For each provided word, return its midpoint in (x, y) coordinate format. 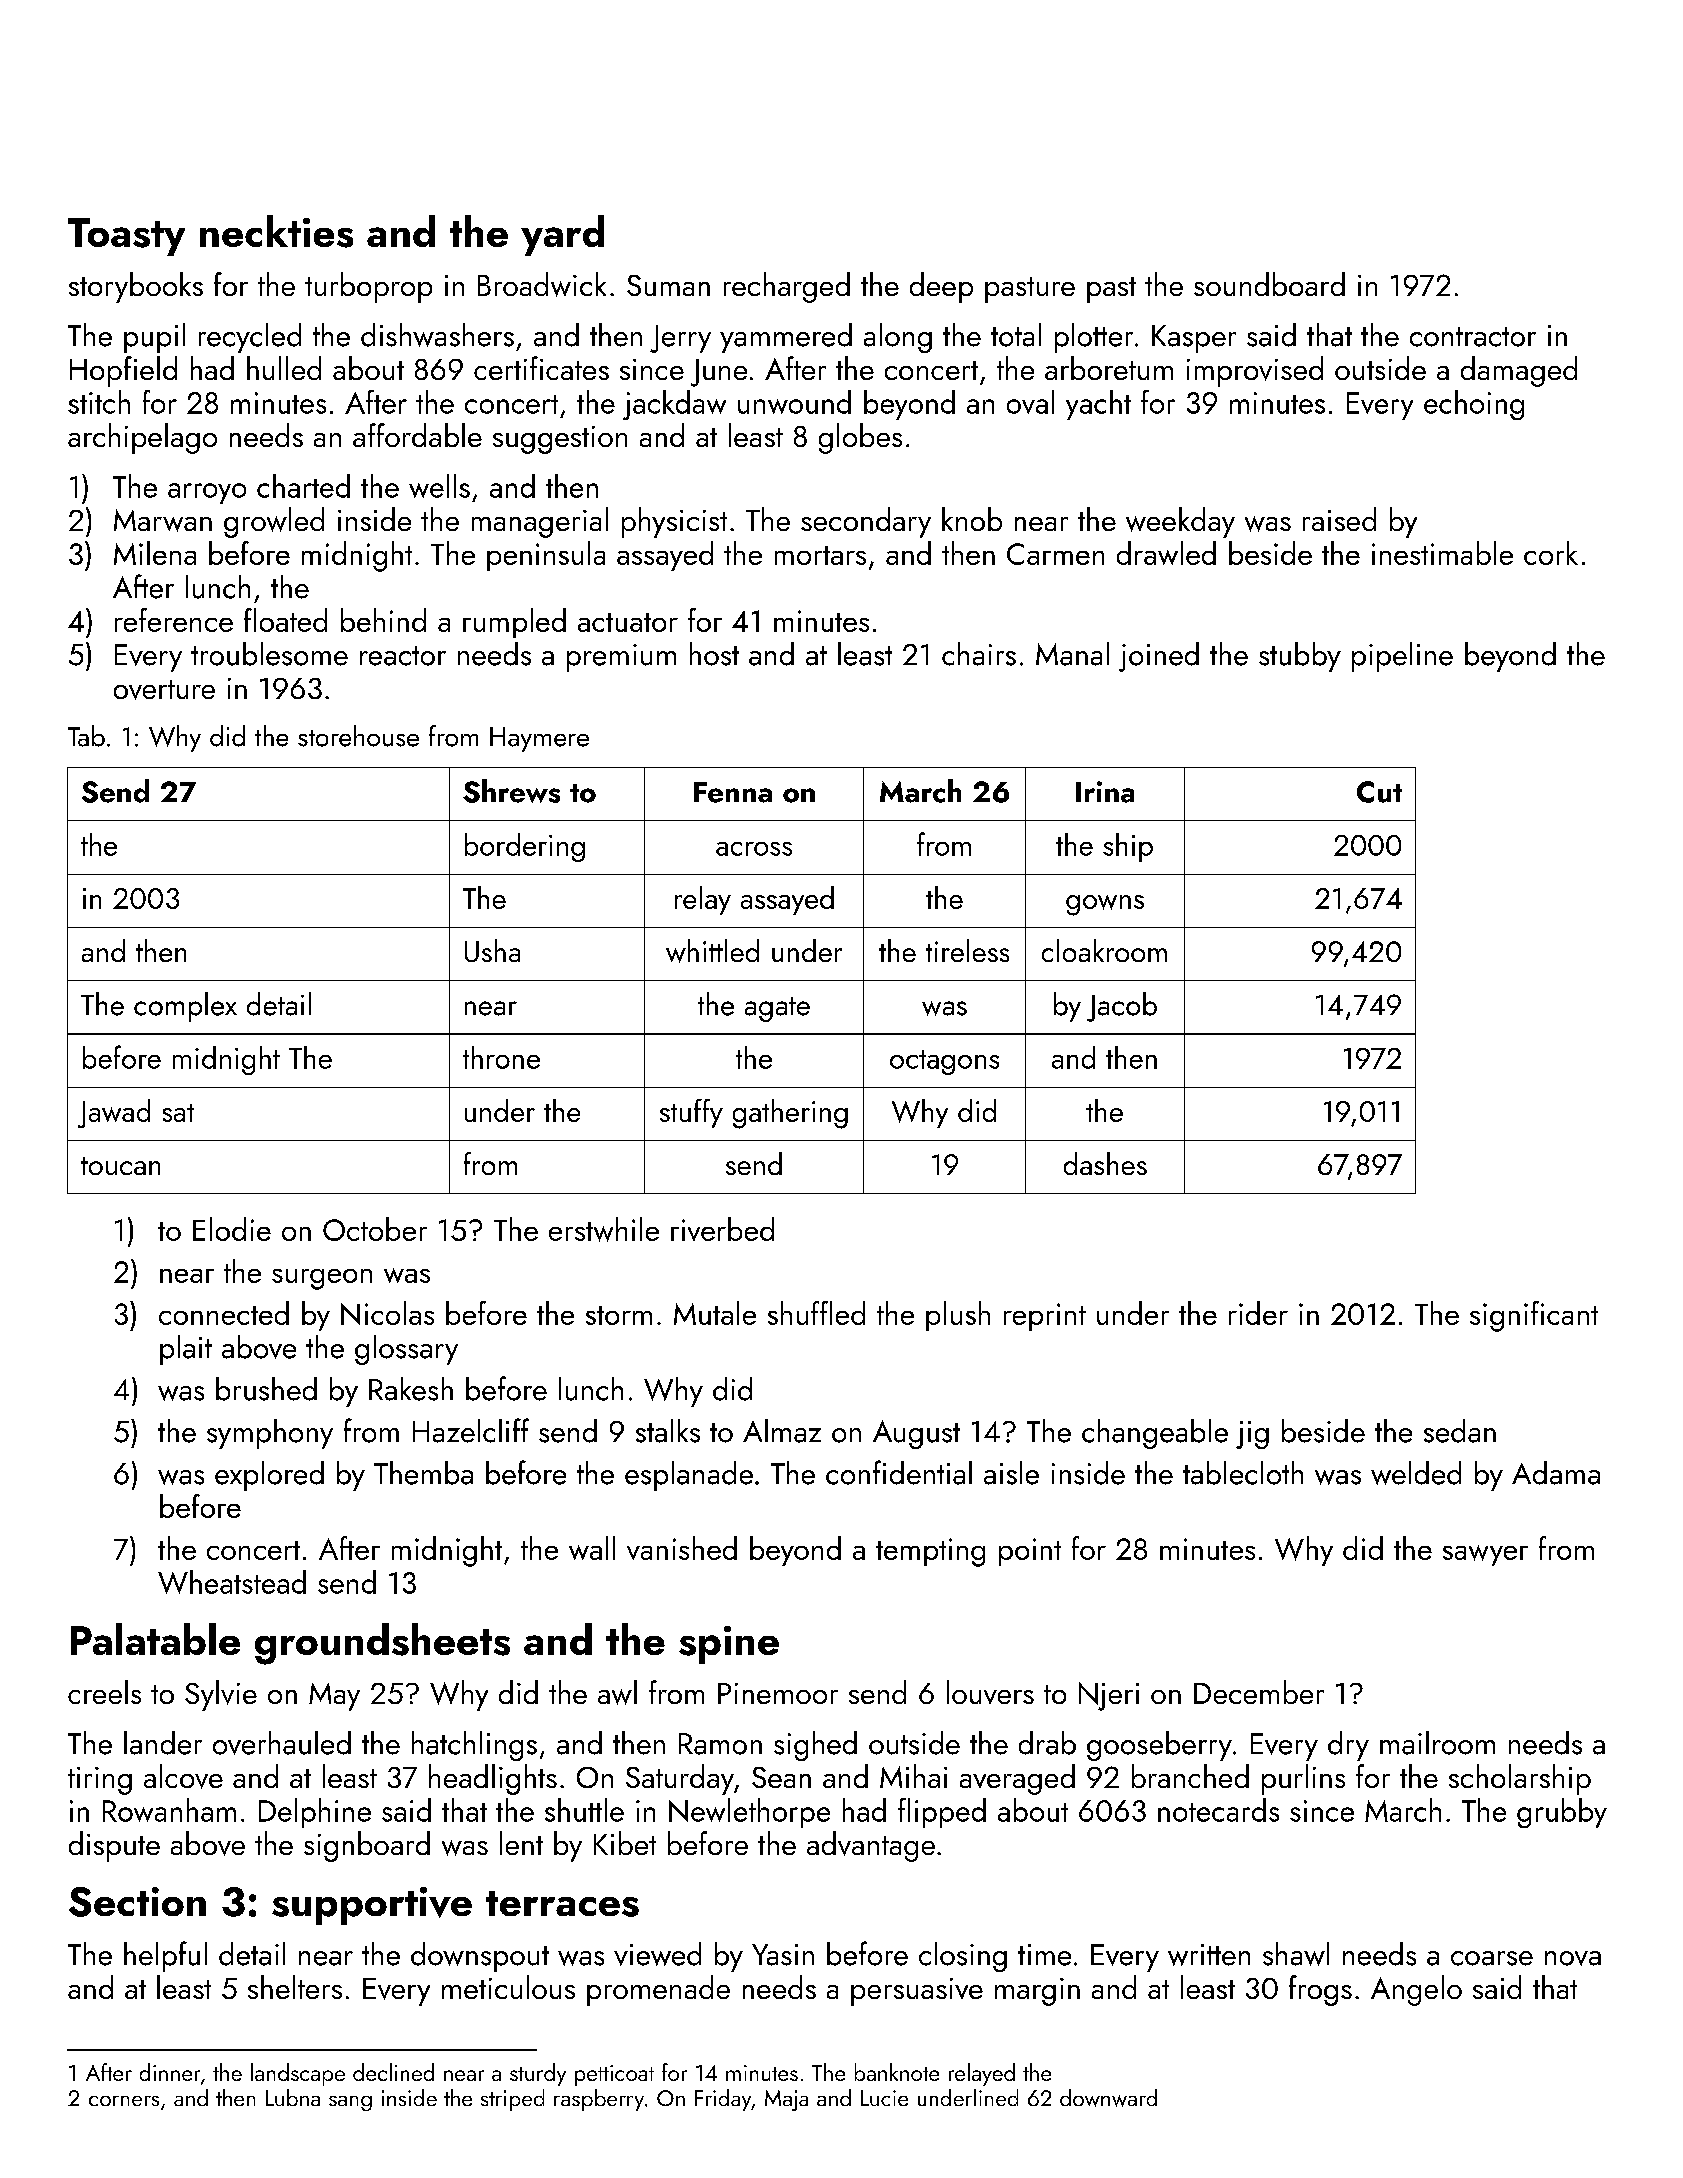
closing (963, 1957)
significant (1534, 1316)
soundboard (1269, 284)
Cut (1379, 792)
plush (958, 1316)
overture (164, 690)
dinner (170, 2072)
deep (941, 287)
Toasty (126, 237)
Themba (423, 1473)
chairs (979, 654)
